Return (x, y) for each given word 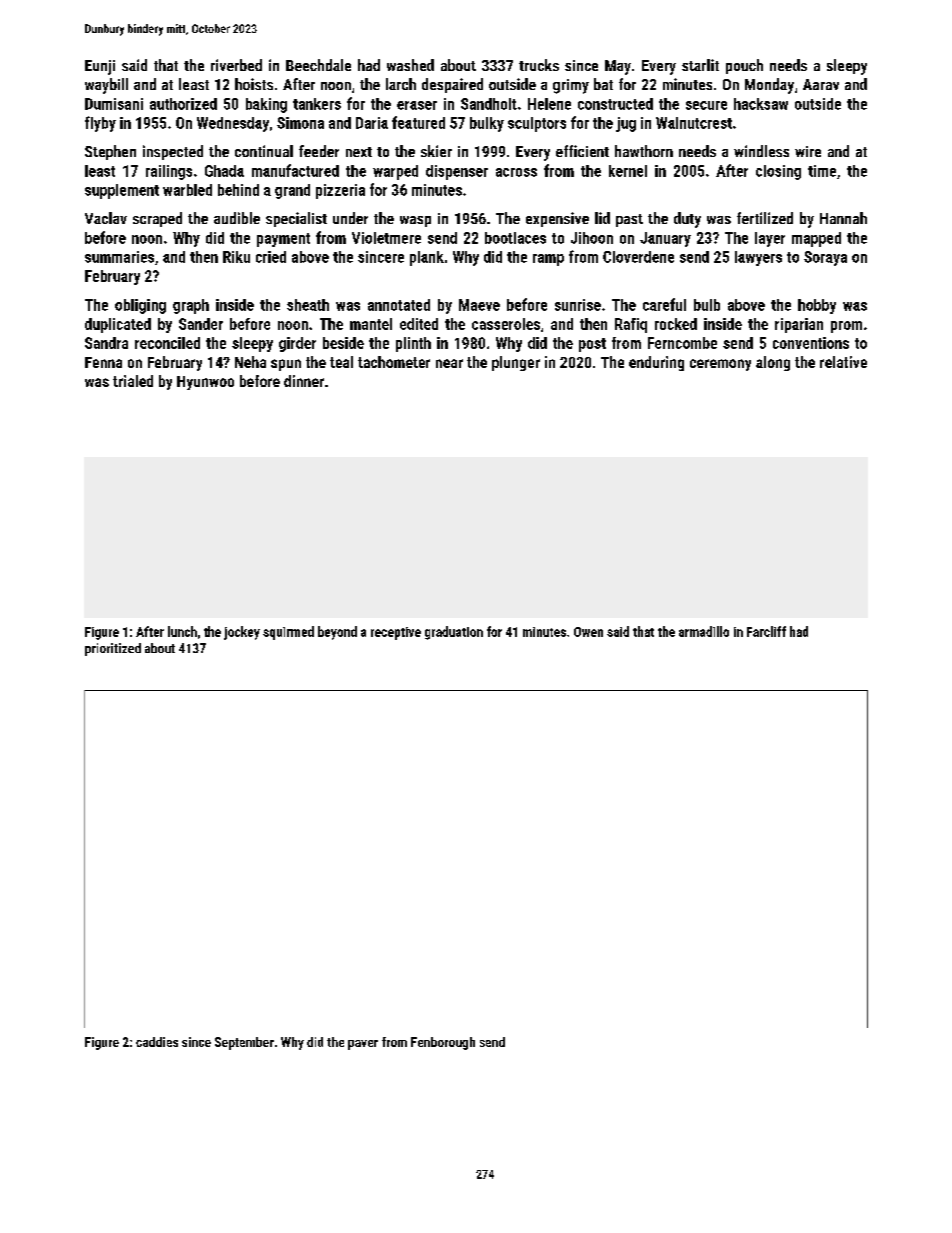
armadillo (704, 631)
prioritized (113, 649)
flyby (100, 124)
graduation (454, 633)
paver (363, 1045)
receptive (396, 633)
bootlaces (515, 238)
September (244, 1043)
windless (761, 151)
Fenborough (443, 1043)
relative (843, 362)
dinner (304, 381)
